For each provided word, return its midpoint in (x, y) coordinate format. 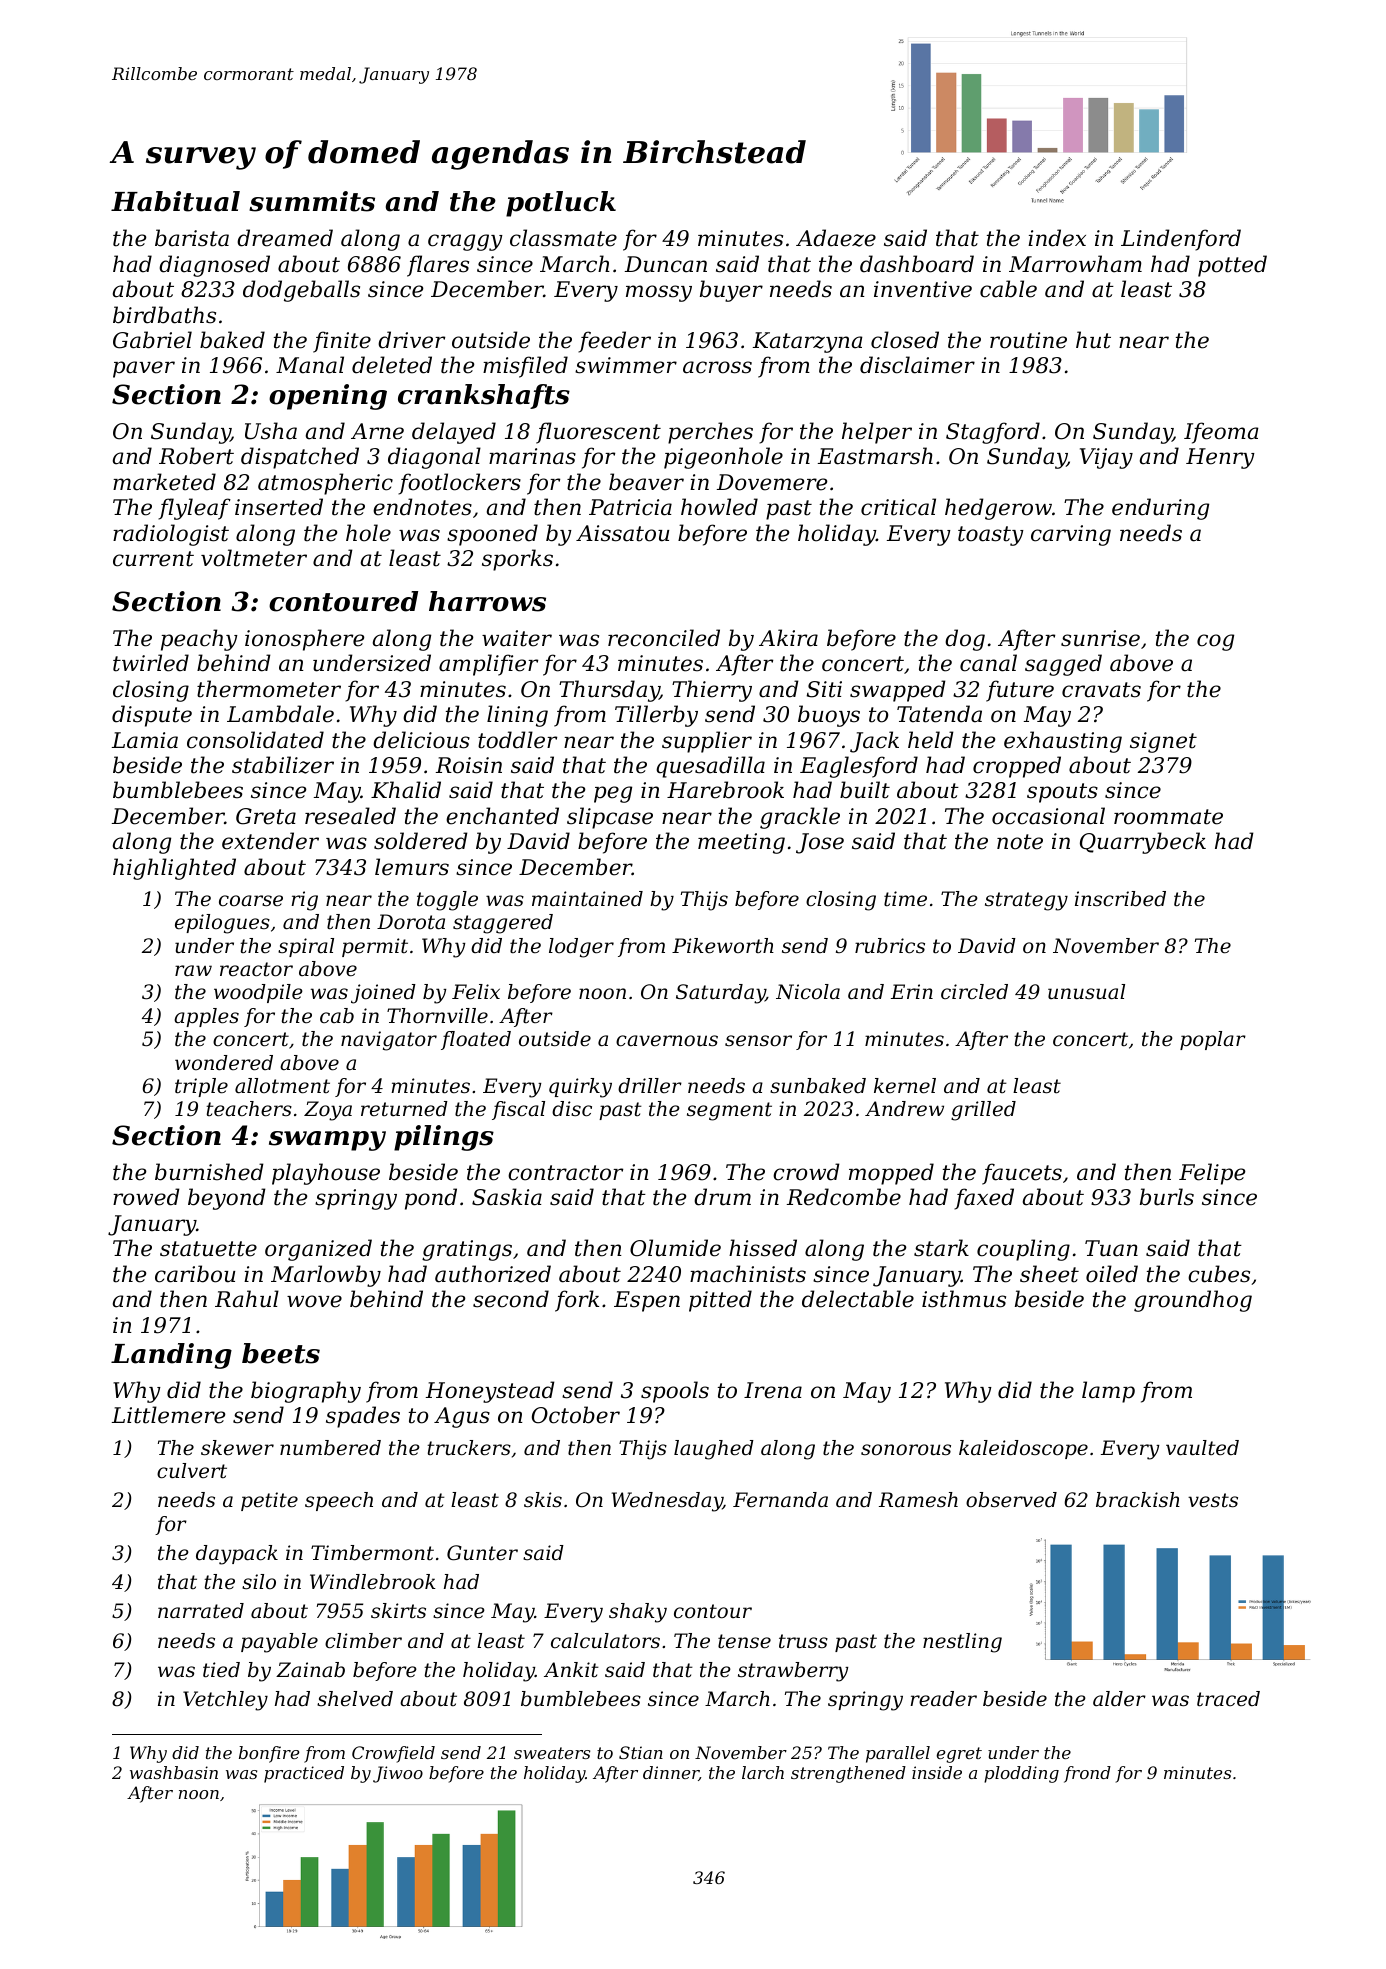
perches (710, 433)
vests (1213, 1500)
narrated (201, 1611)
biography (306, 1392)
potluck (561, 204)
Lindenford (1181, 240)
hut (1093, 340)
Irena (773, 1390)
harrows (487, 601)
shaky (638, 1613)
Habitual (175, 201)
